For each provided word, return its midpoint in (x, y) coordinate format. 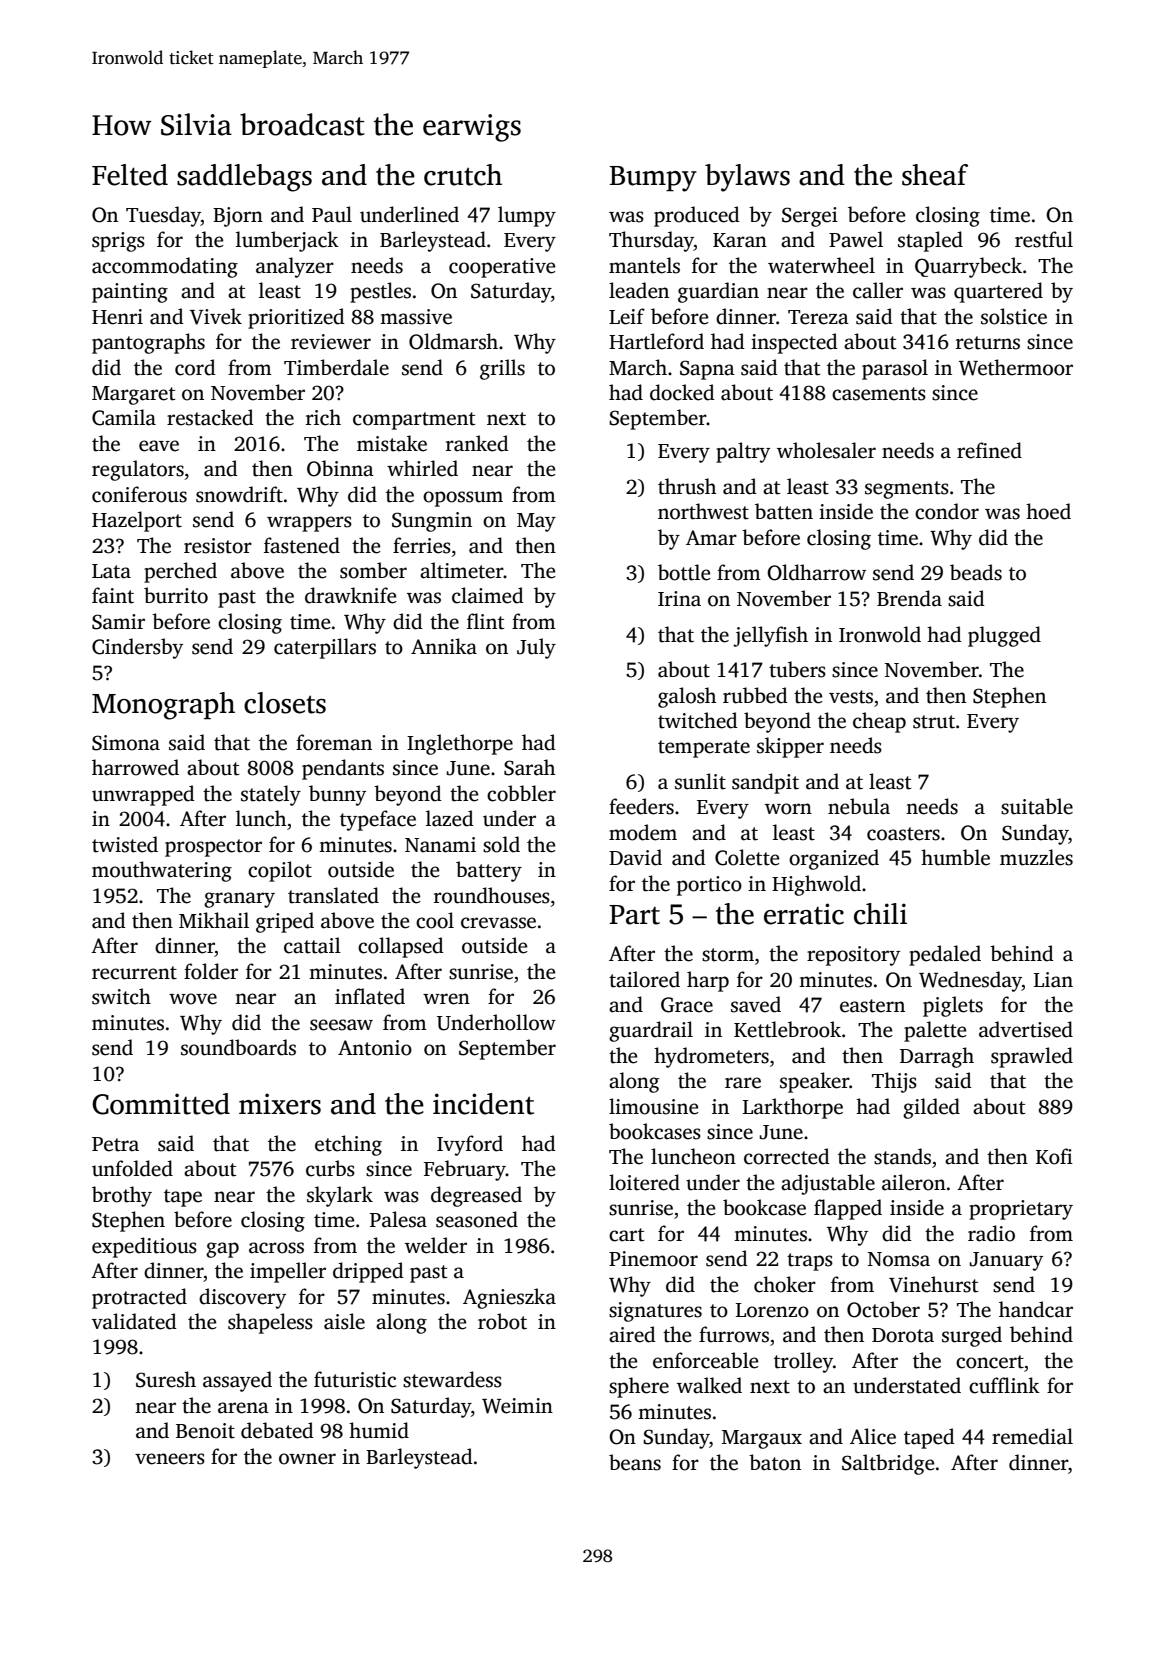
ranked (477, 443)
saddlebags (244, 178)
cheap (879, 722)
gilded (931, 1108)
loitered (644, 1182)
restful (1044, 239)
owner (307, 1459)
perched (180, 572)
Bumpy (653, 179)
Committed (161, 1104)
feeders (641, 806)
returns (988, 343)
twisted (125, 844)
